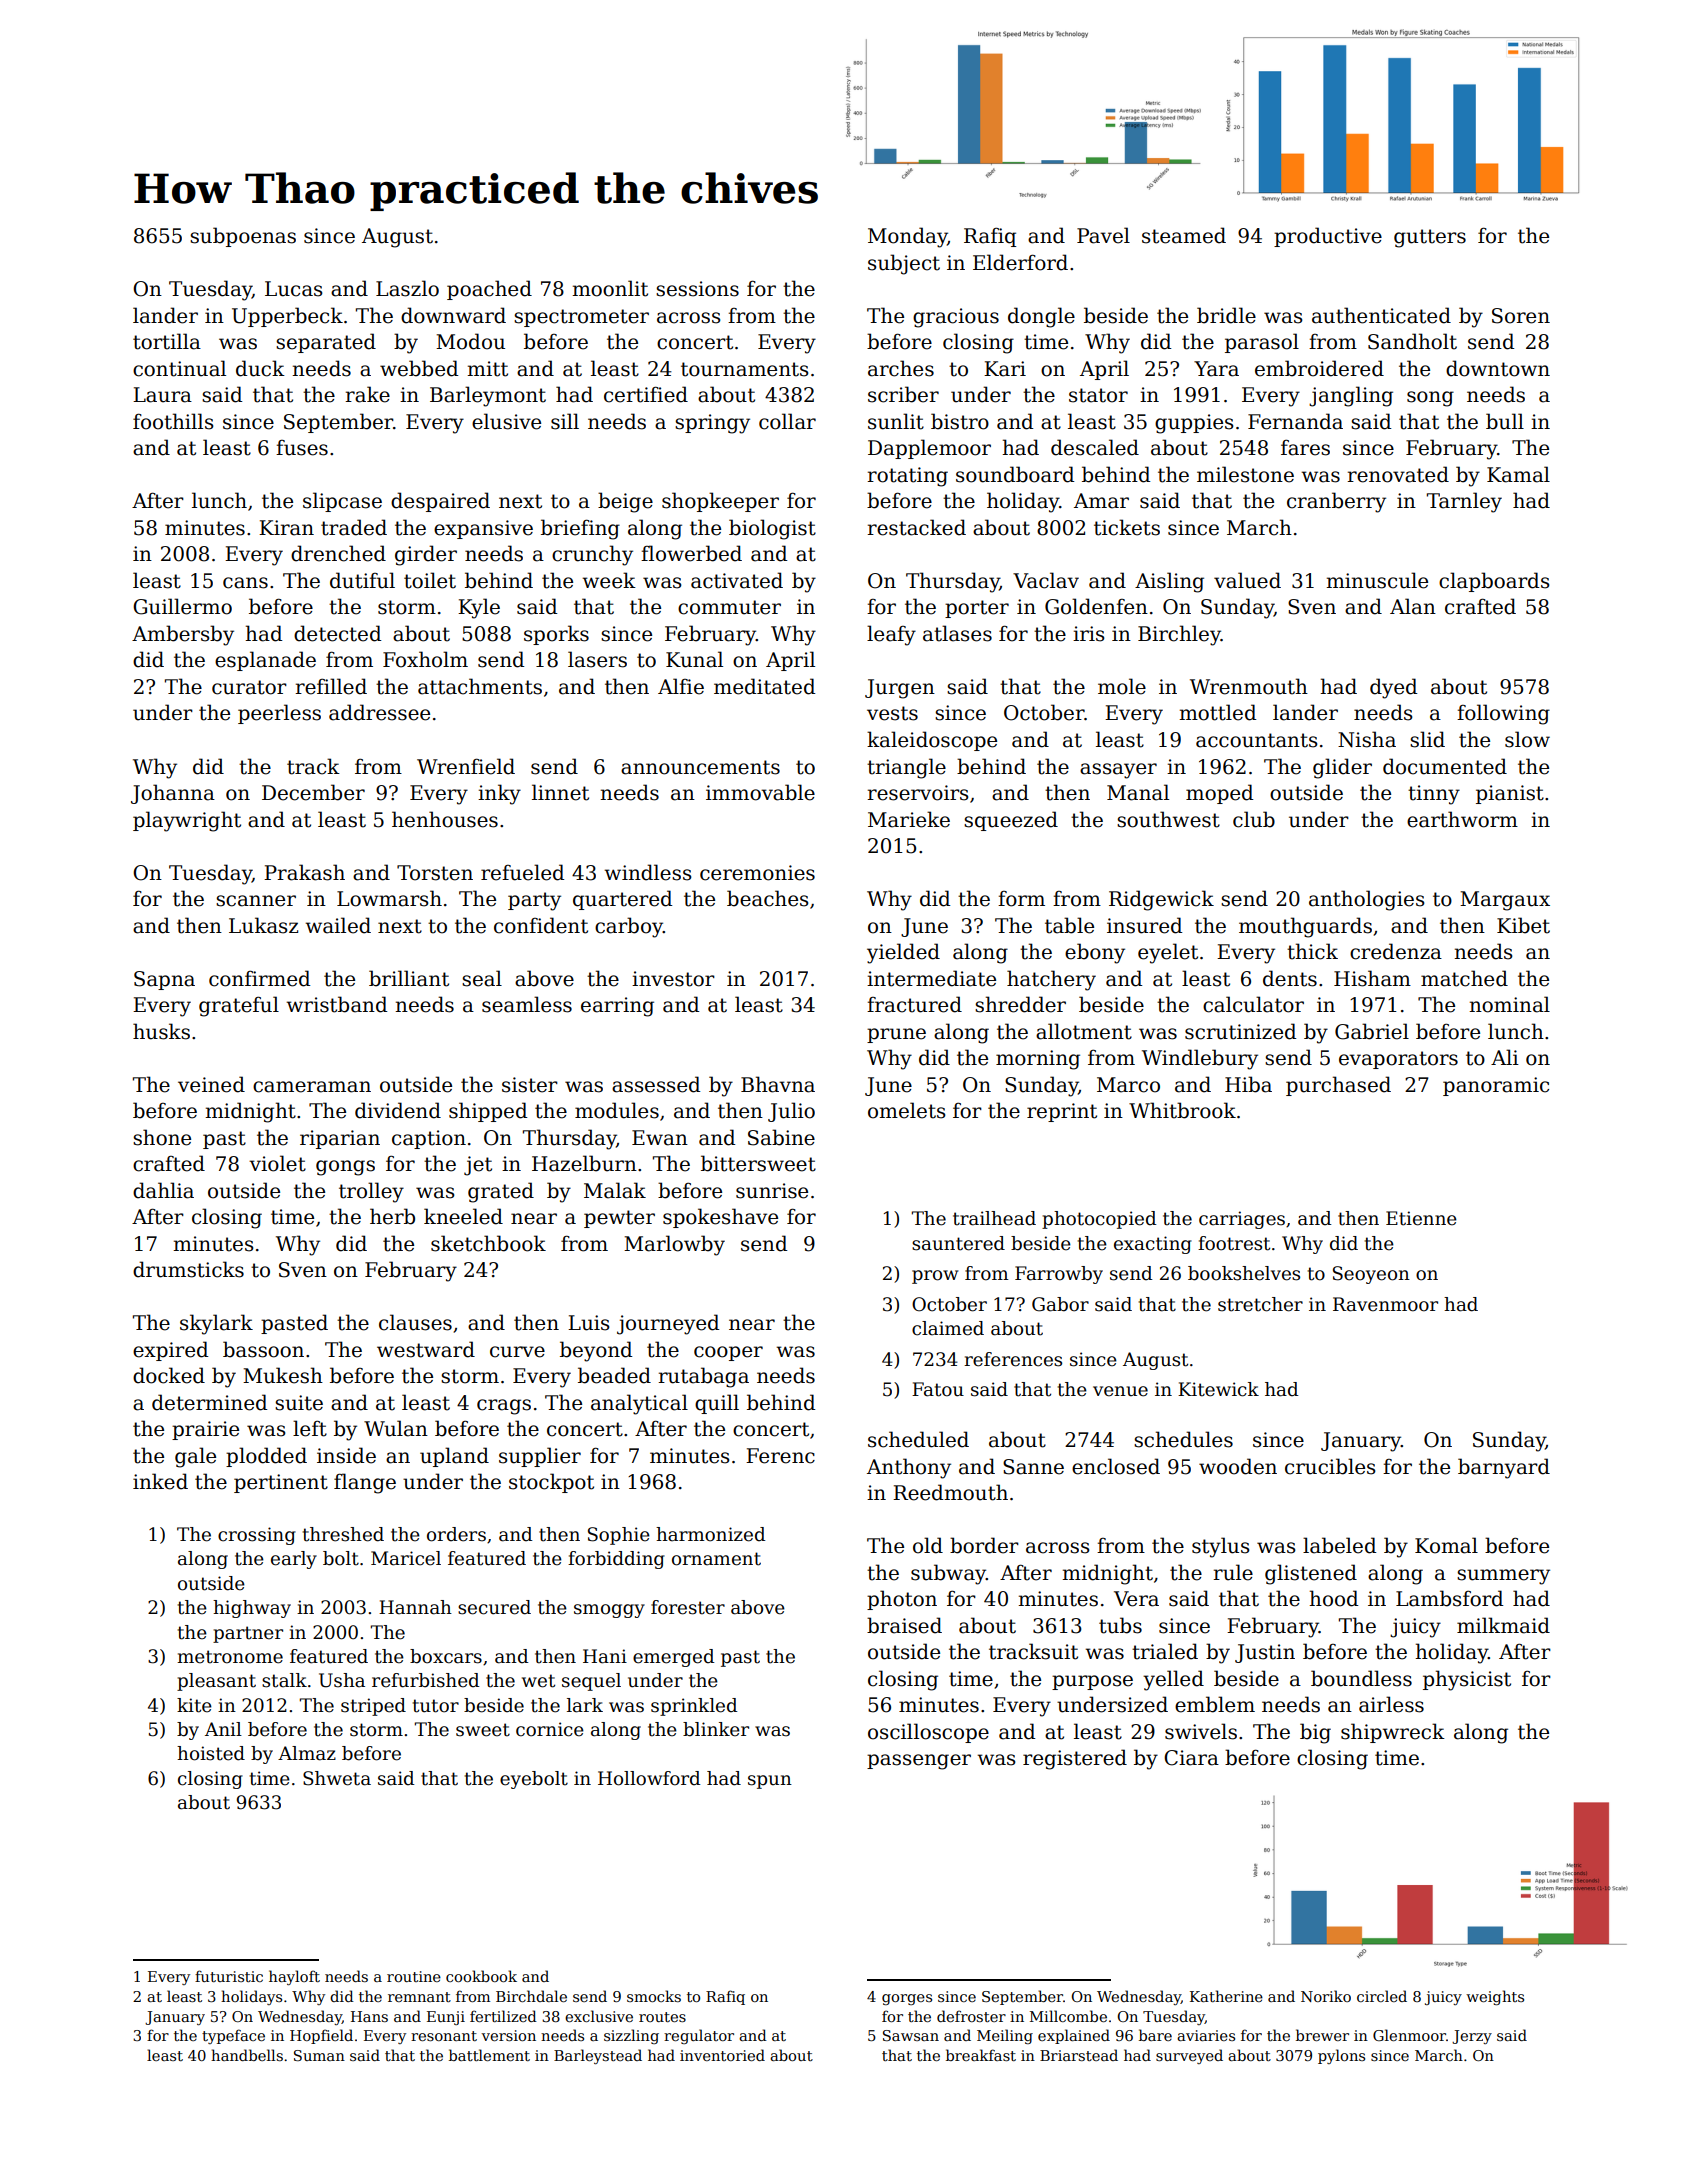  What do you see at coordinates (504, 1407) in the screenshot?
I see `crags` at bounding box center [504, 1407].
